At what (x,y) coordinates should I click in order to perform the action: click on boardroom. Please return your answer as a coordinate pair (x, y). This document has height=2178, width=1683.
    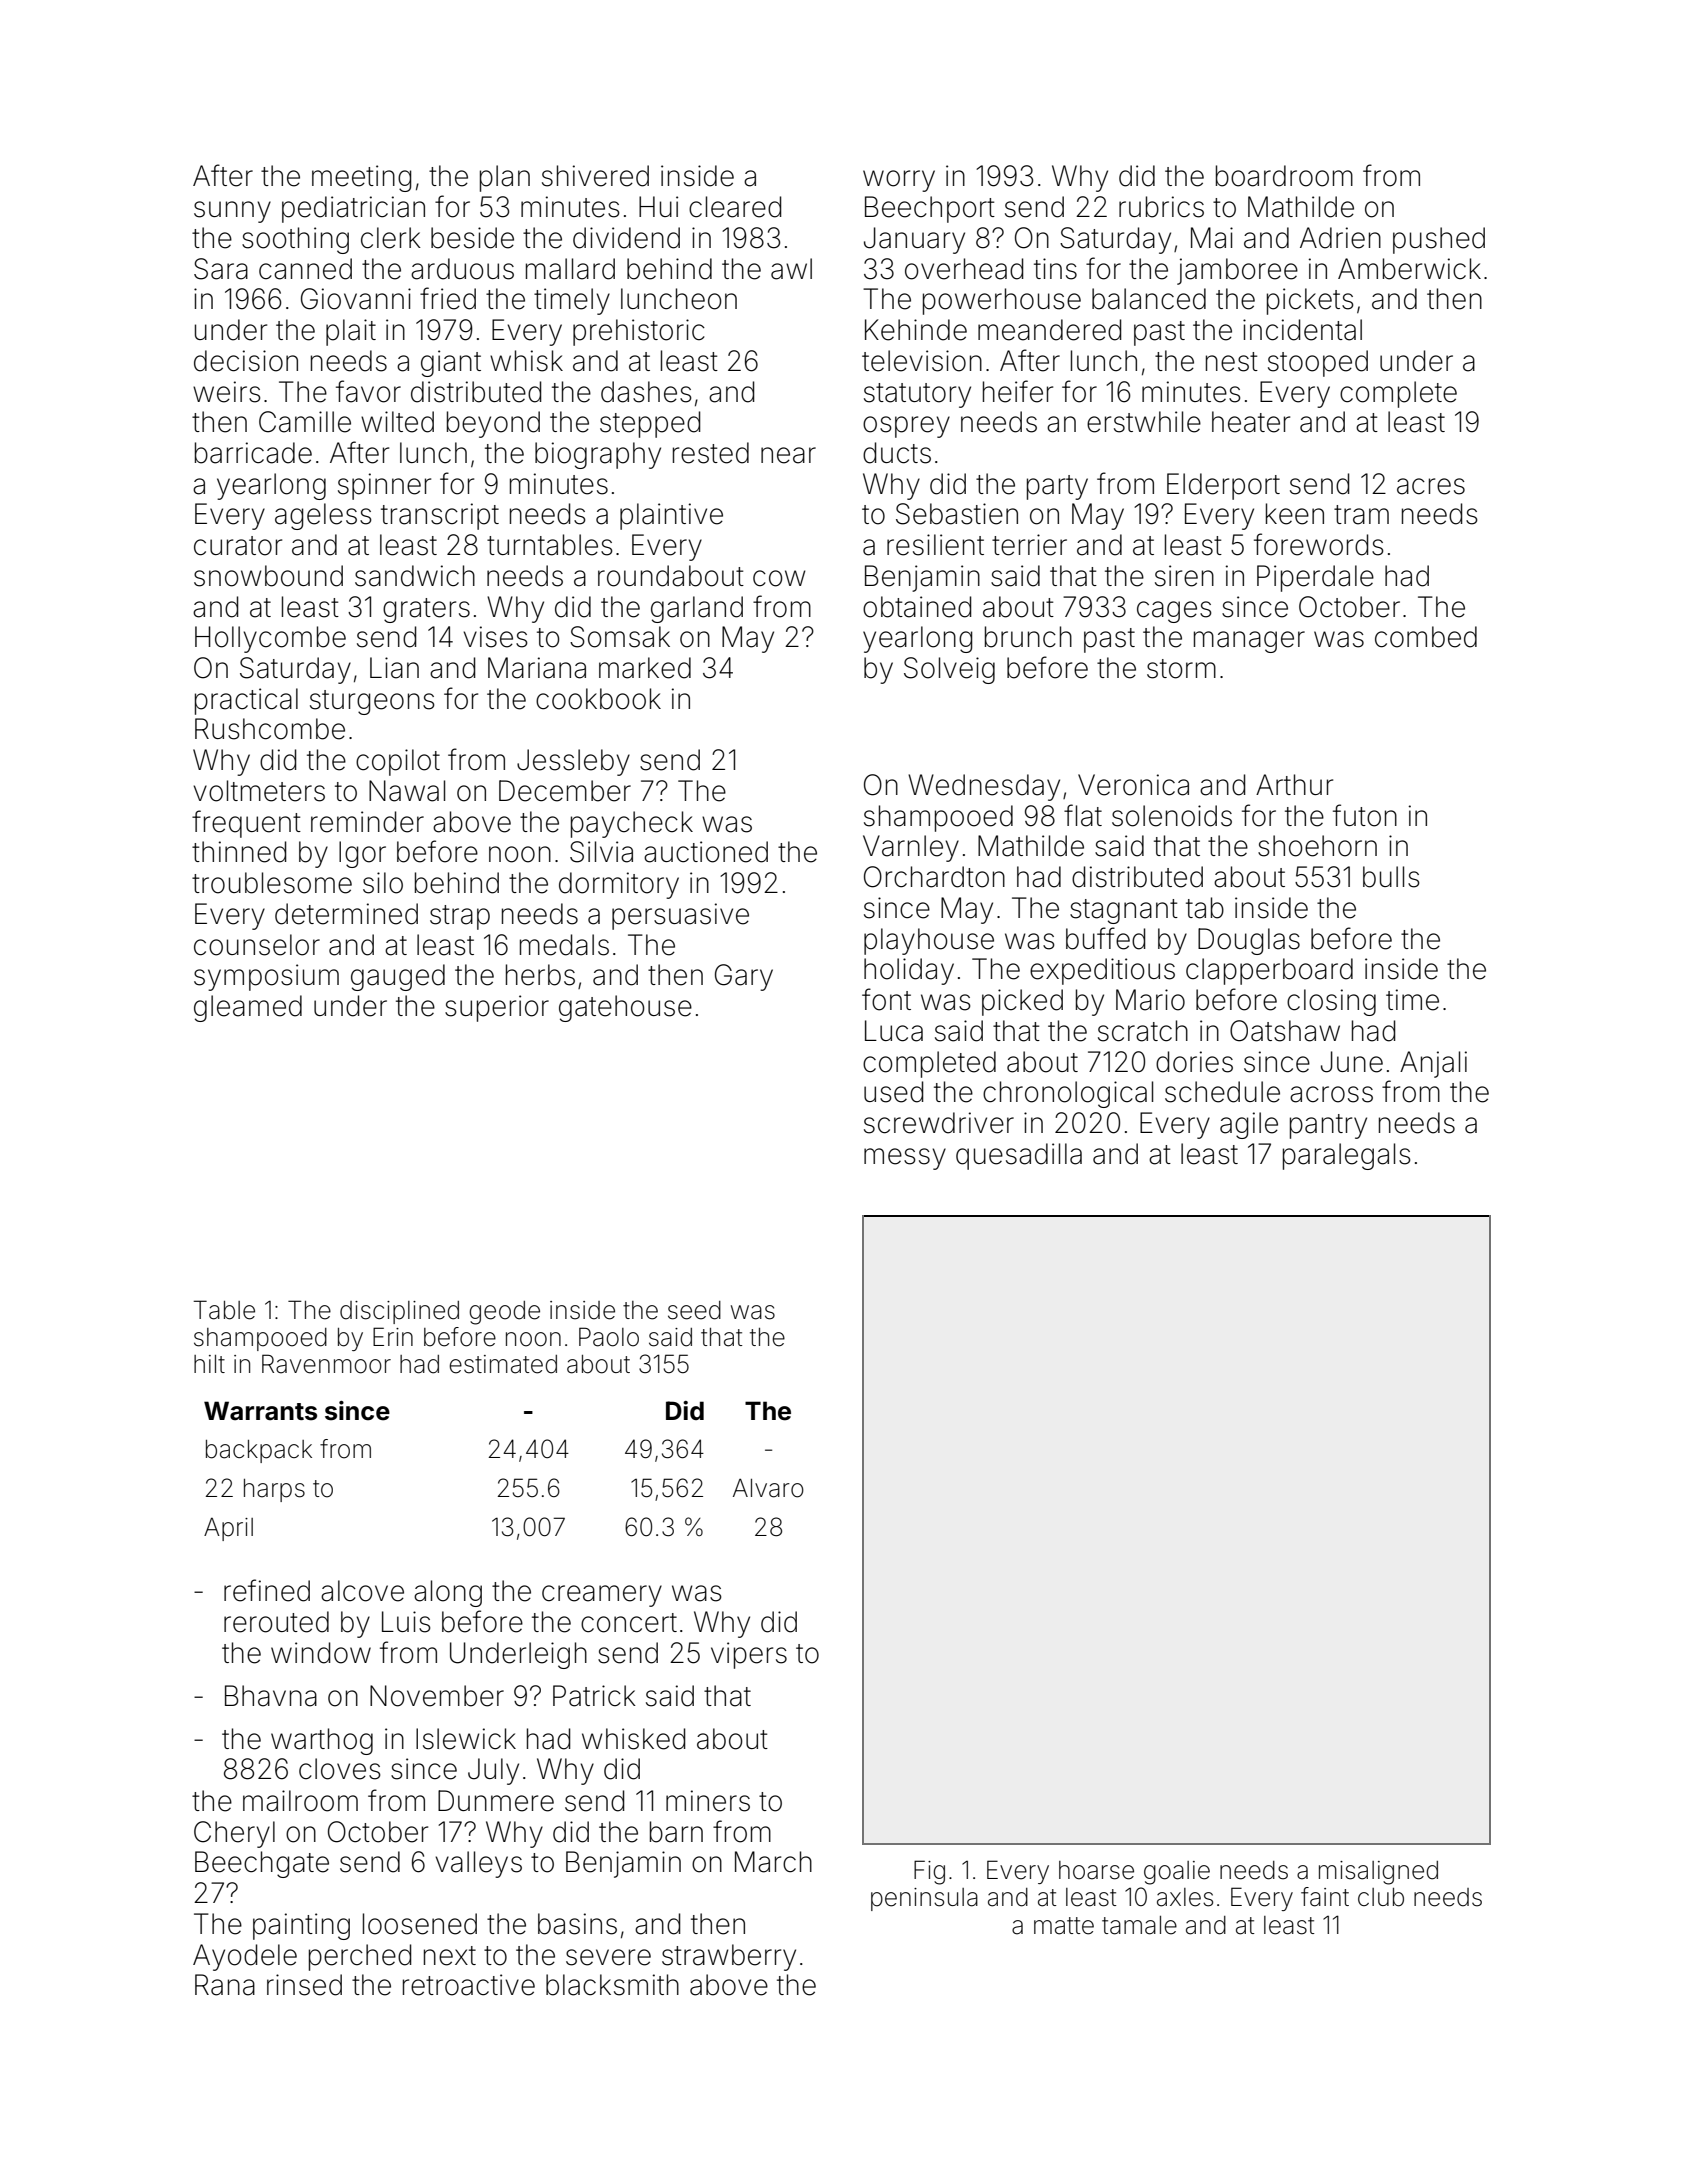
    Looking at the image, I should click on (1284, 176).
